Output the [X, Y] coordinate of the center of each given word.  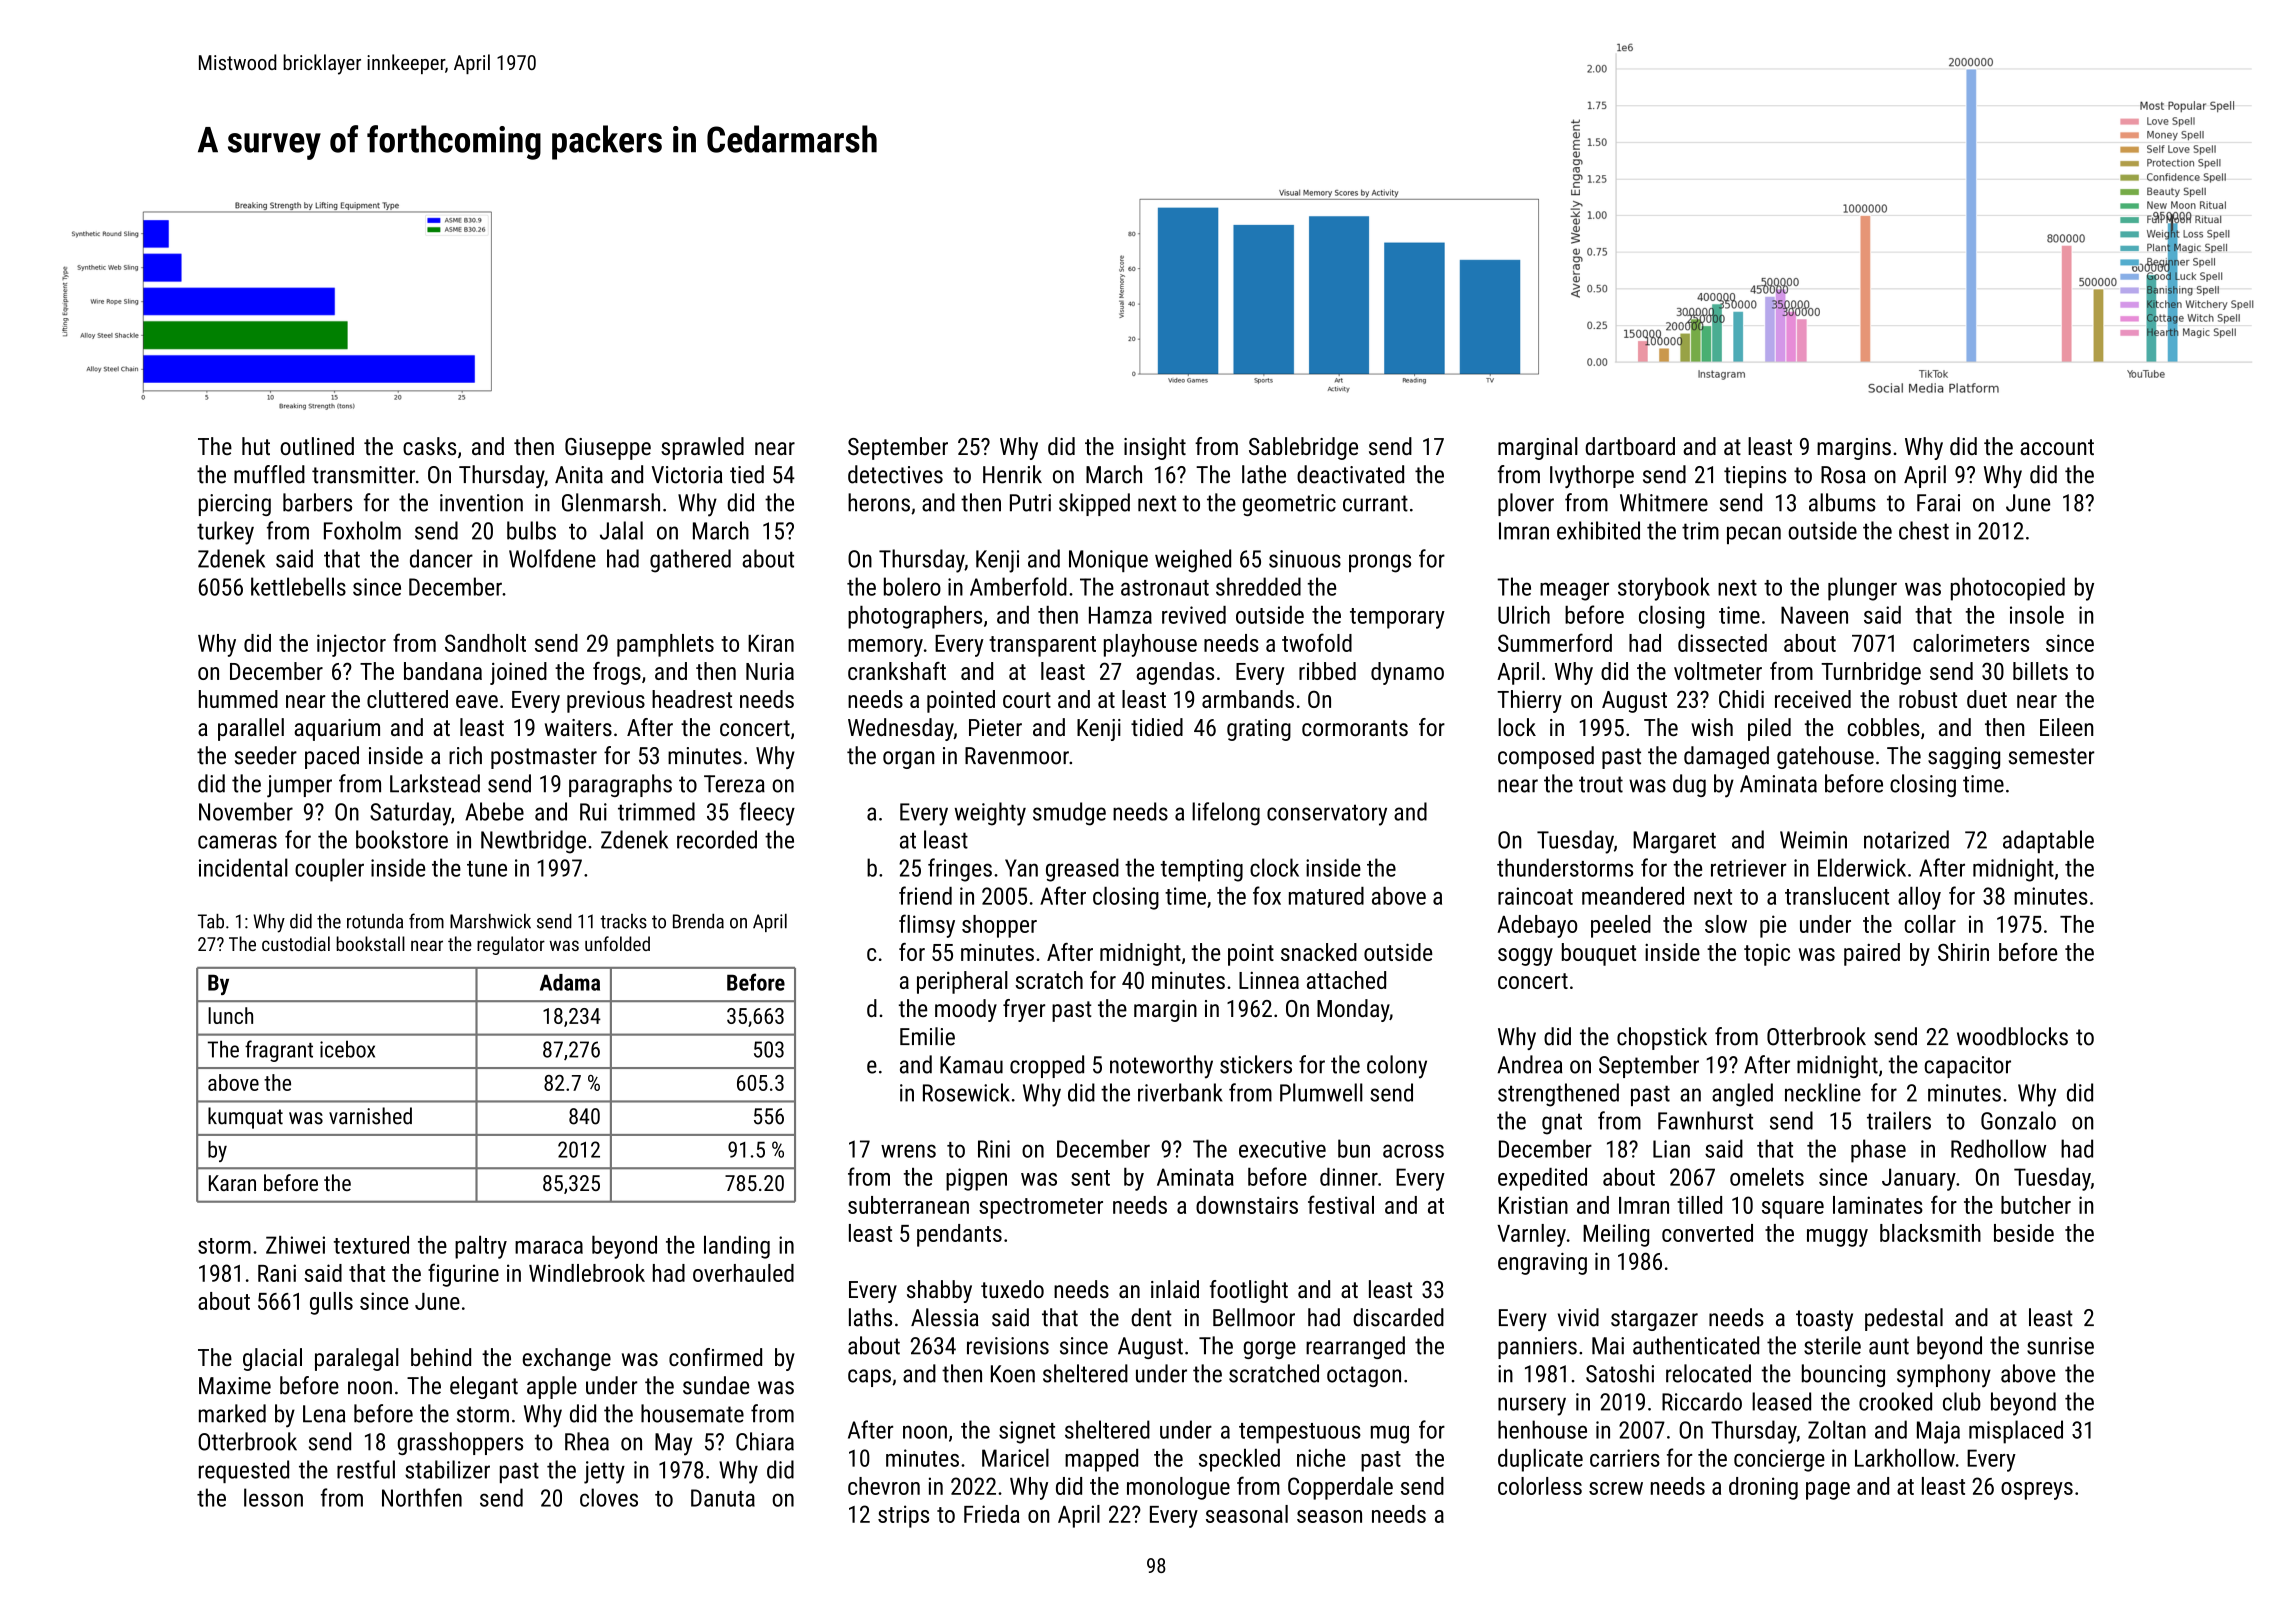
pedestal [1904, 1319]
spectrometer [1041, 1208]
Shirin [1963, 952]
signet [1027, 1432]
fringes [960, 870]
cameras [237, 842]
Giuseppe [608, 449]
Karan [232, 1183]
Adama [570, 982]
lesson [273, 1497]
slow [1726, 924]
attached [1346, 980]
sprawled [702, 448]
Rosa [1843, 475]
